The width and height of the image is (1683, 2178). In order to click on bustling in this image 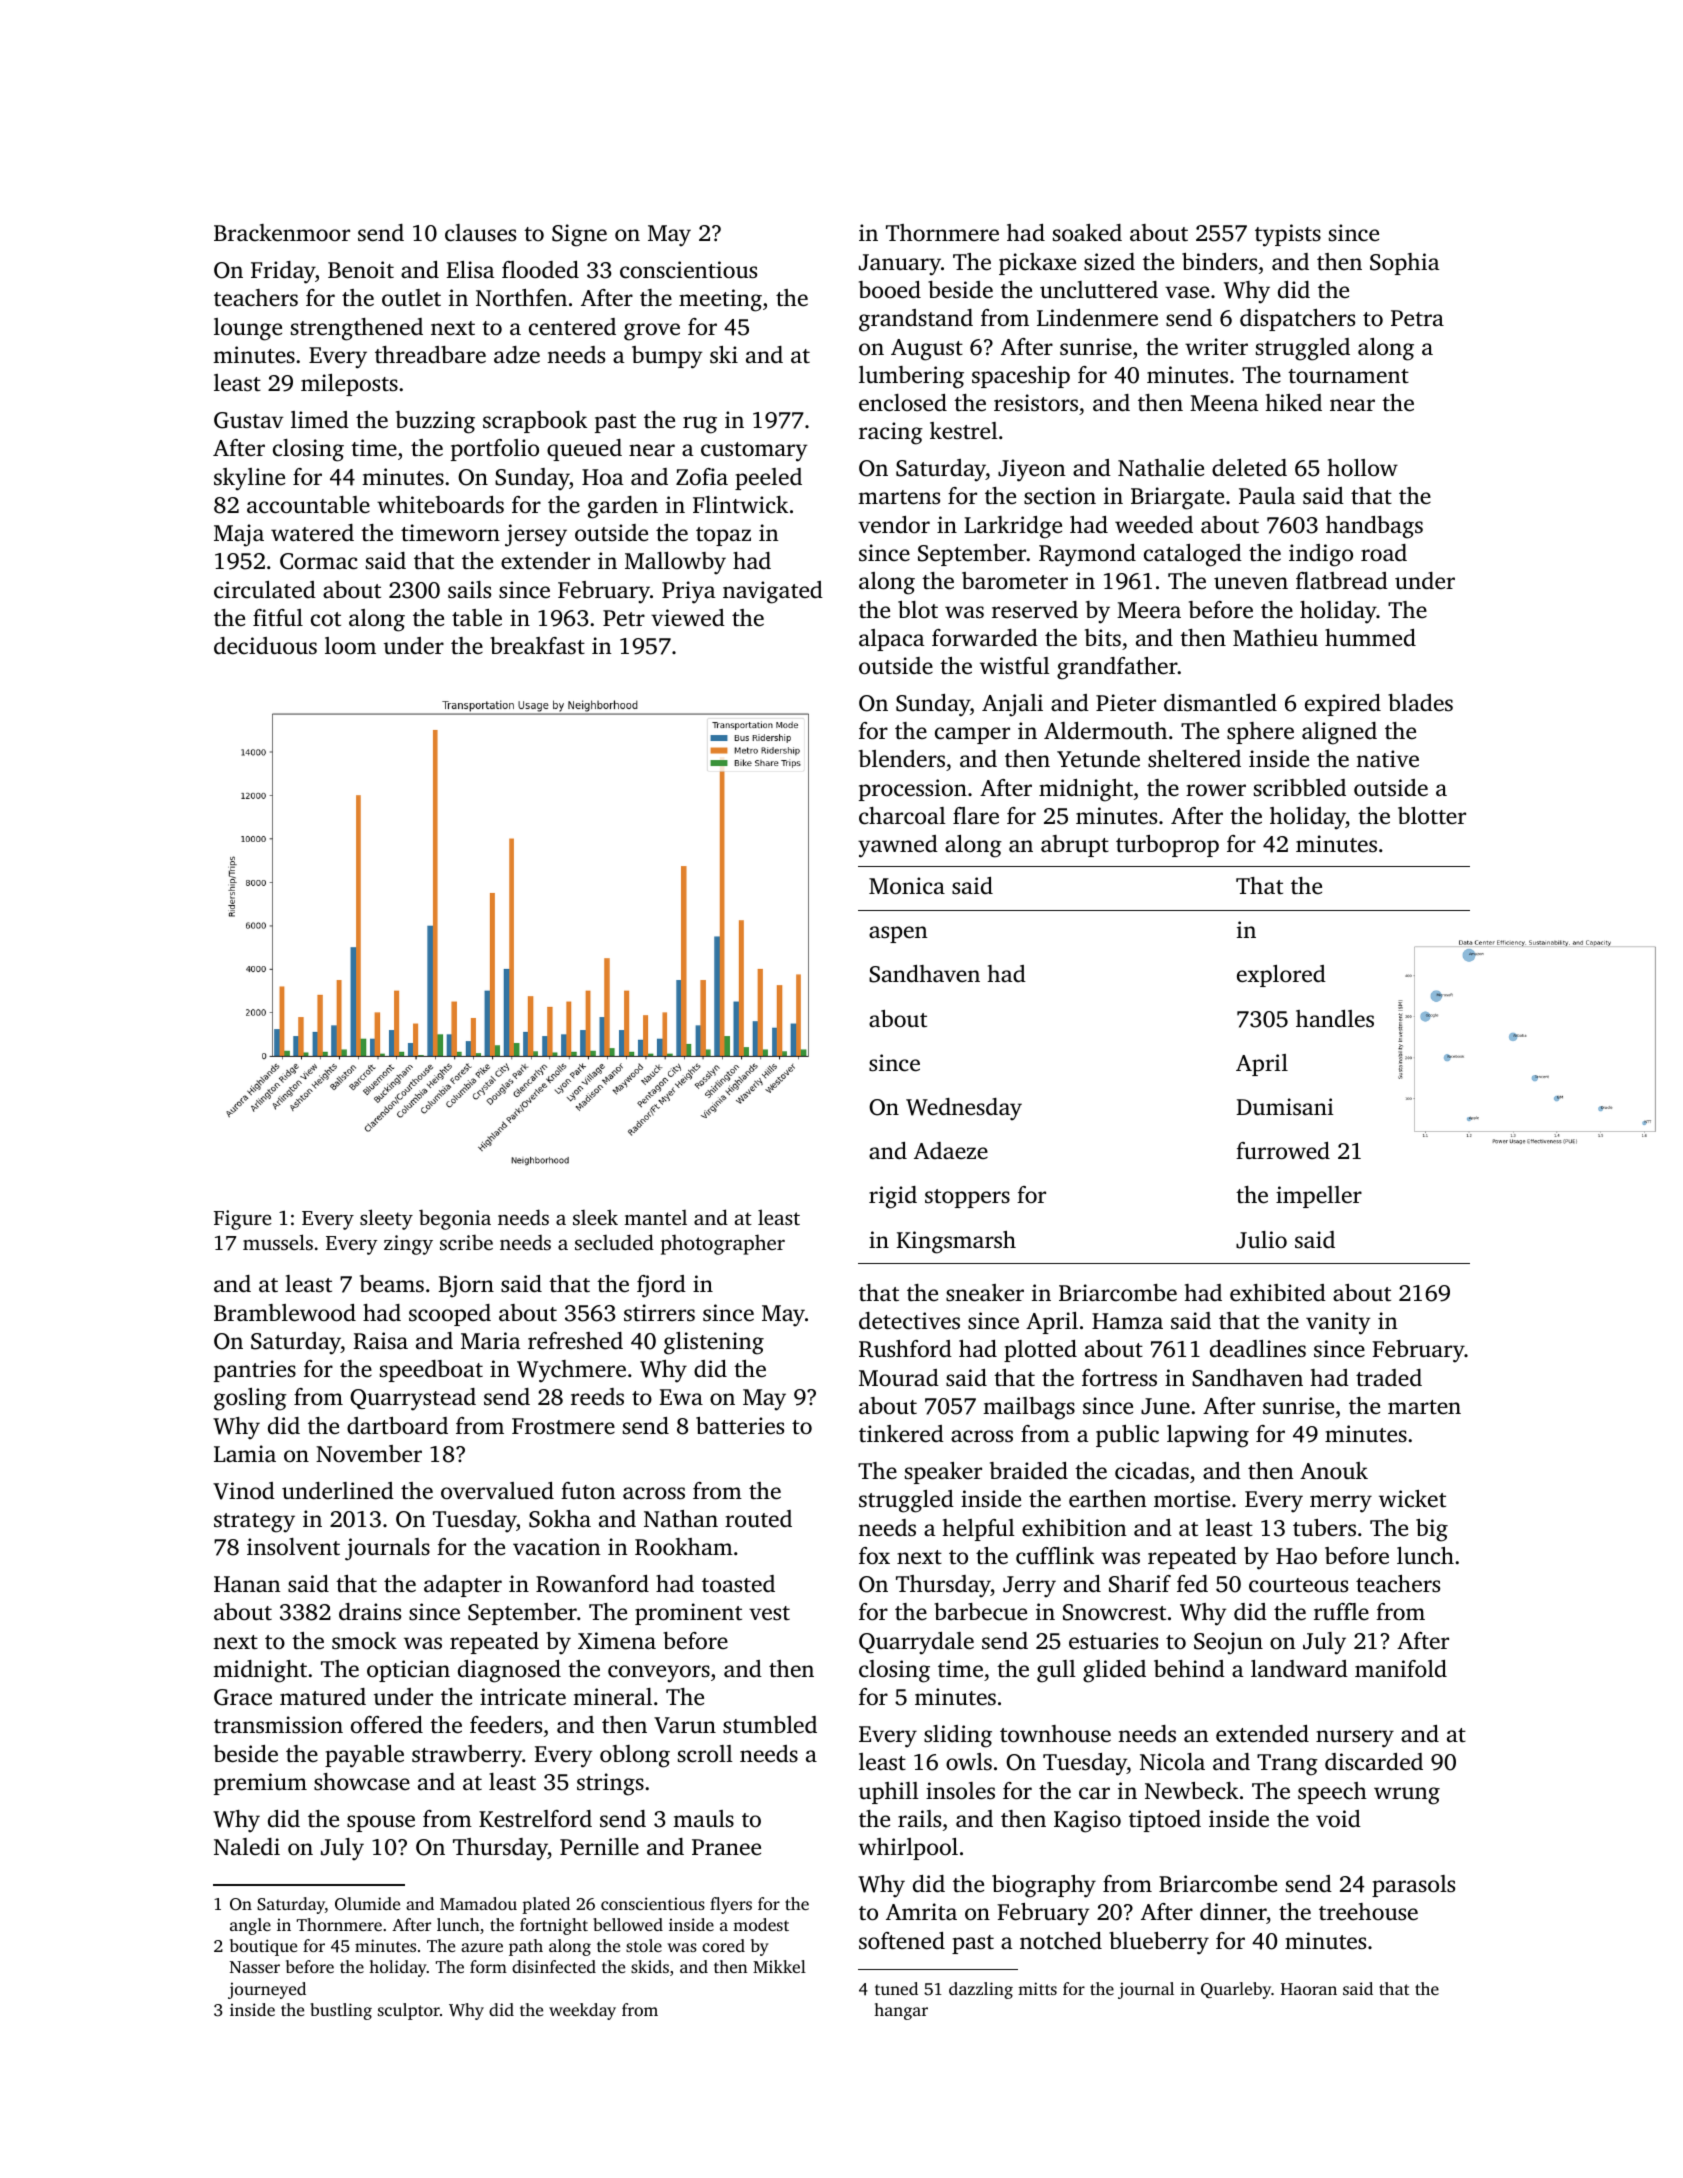, I will do `click(341, 2011)`.
